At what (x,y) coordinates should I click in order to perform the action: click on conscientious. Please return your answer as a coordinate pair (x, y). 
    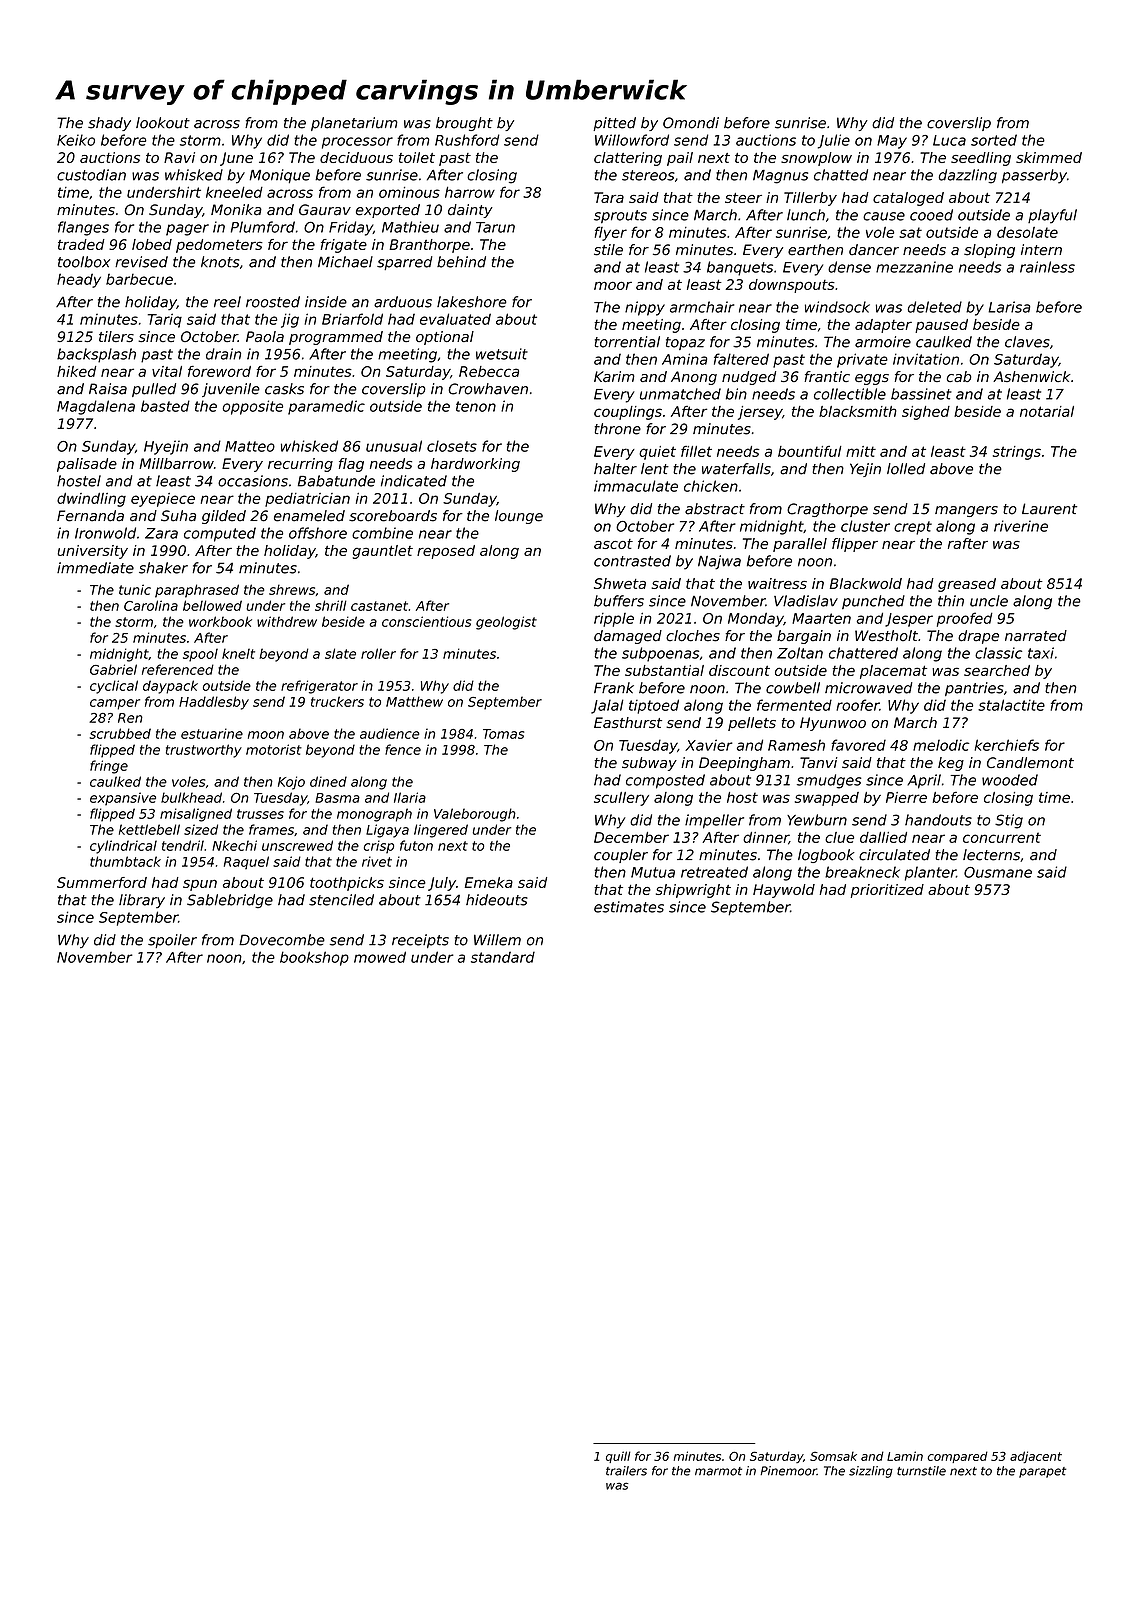
    Looking at the image, I should click on (426, 621).
